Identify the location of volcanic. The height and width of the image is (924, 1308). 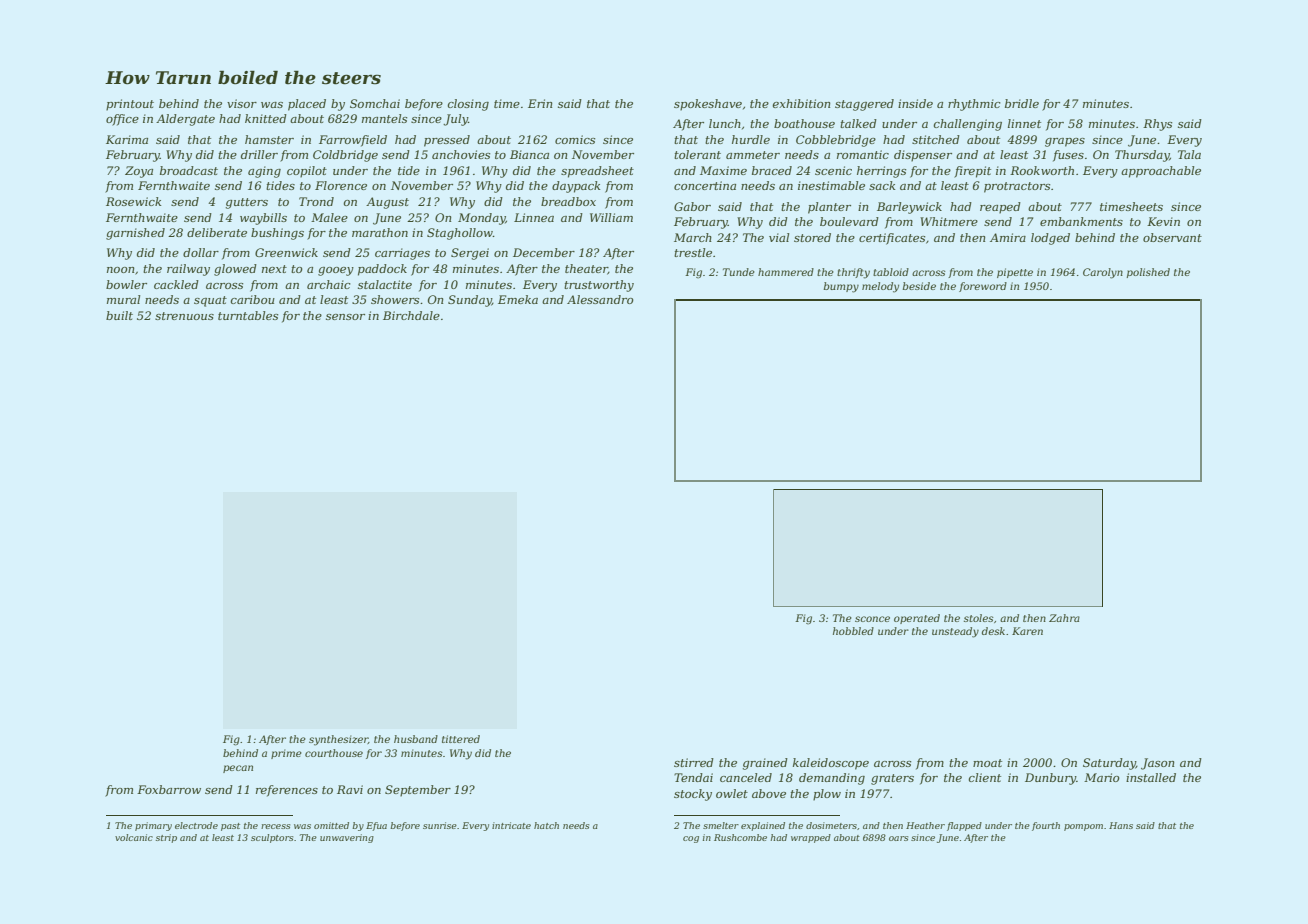
(134, 837).
